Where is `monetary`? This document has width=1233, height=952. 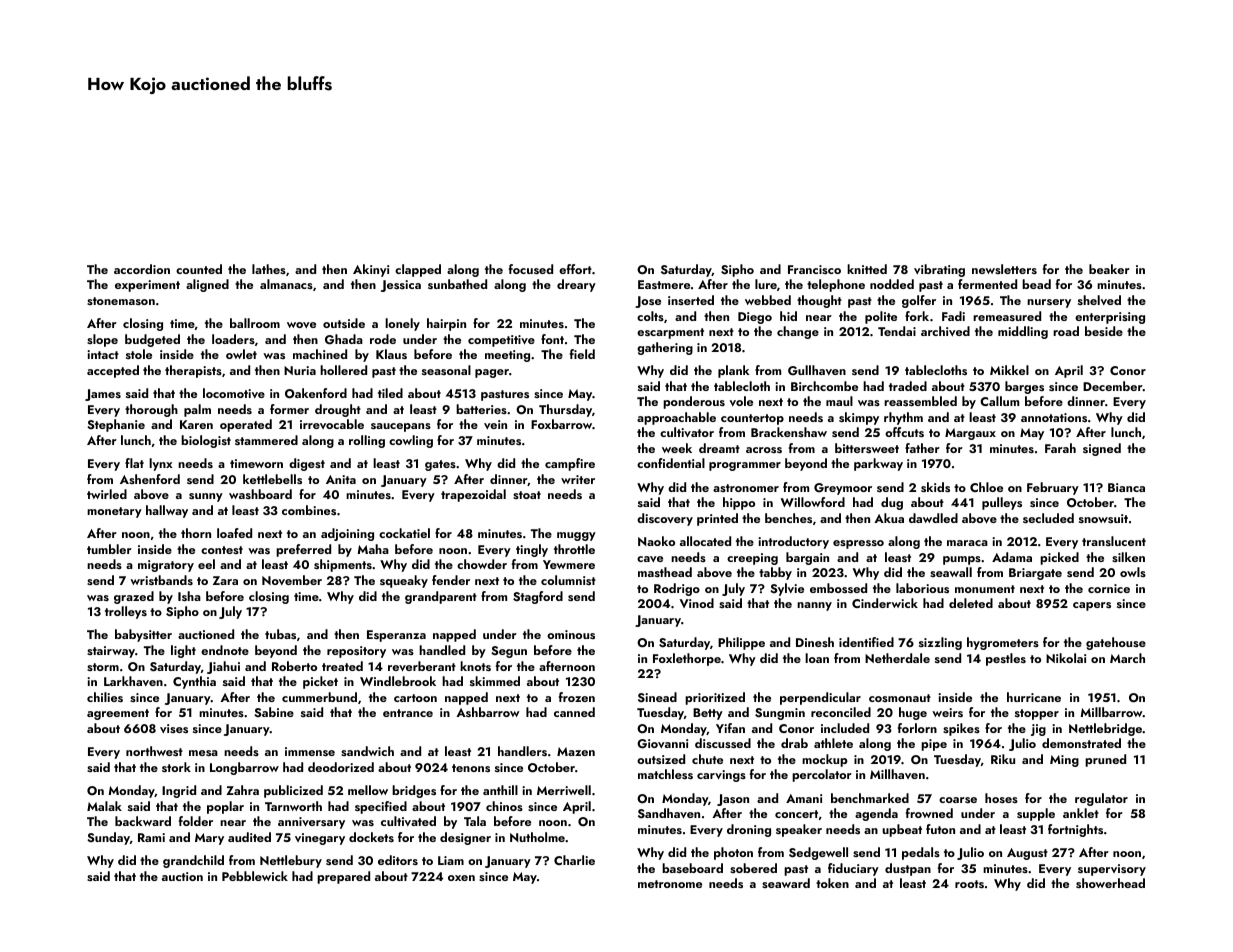
monetary is located at coordinates (114, 512).
